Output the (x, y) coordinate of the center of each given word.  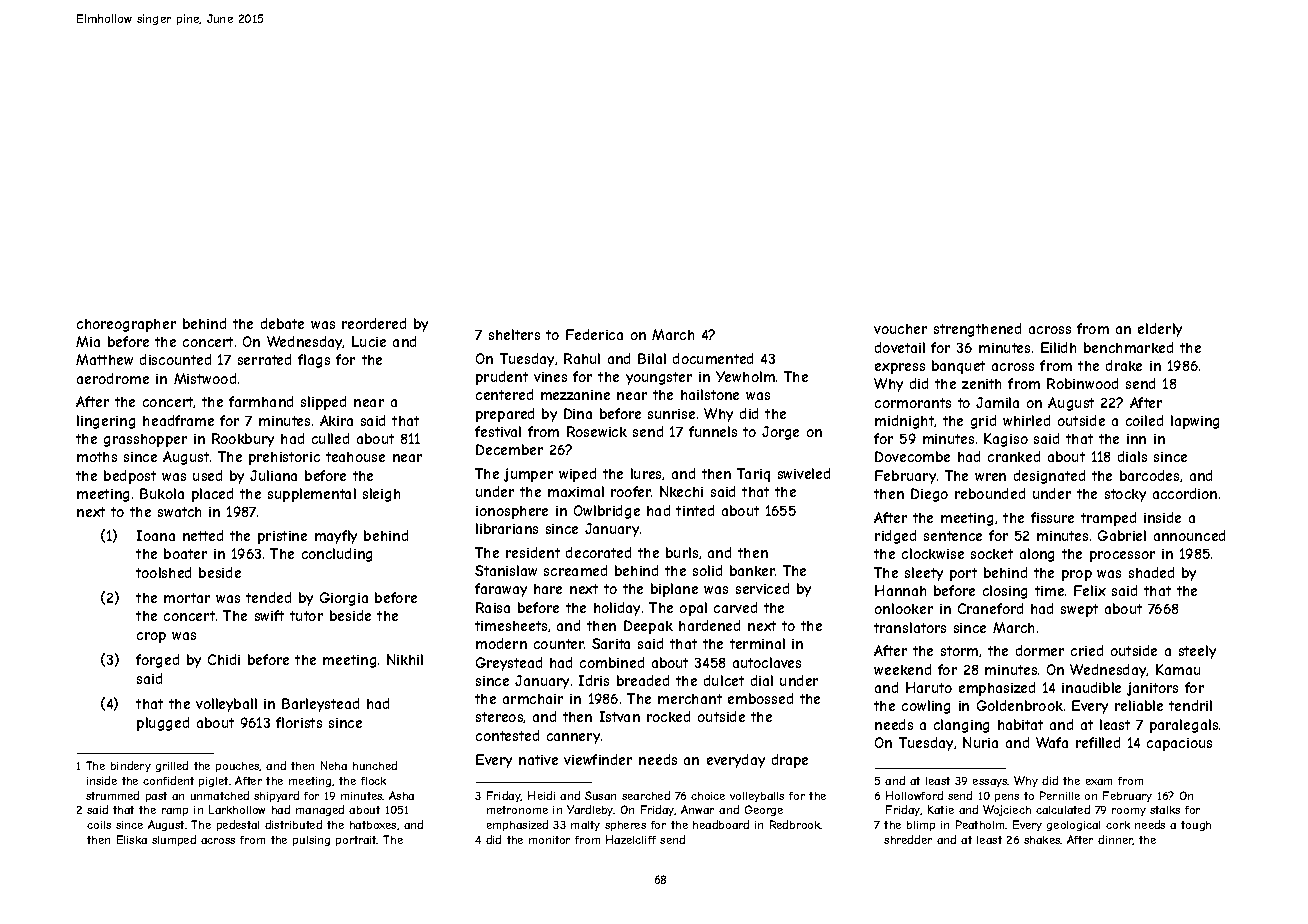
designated (1049, 477)
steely (1197, 652)
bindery (131, 766)
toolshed (163, 572)
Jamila (997, 402)
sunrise (671, 414)
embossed (760, 698)
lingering (106, 422)
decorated (598, 552)
